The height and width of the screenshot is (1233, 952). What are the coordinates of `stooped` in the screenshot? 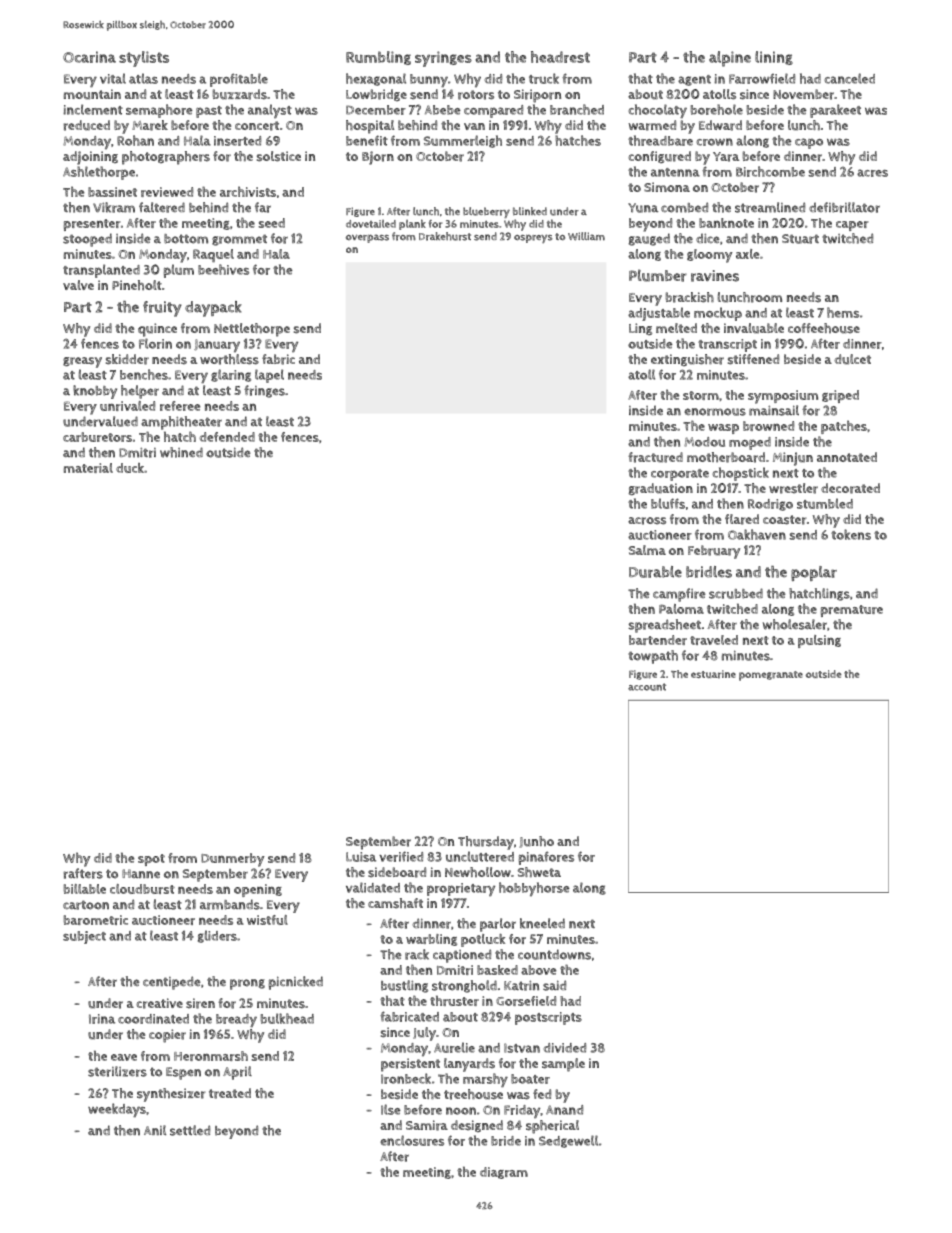 It's located at (87, 240).
